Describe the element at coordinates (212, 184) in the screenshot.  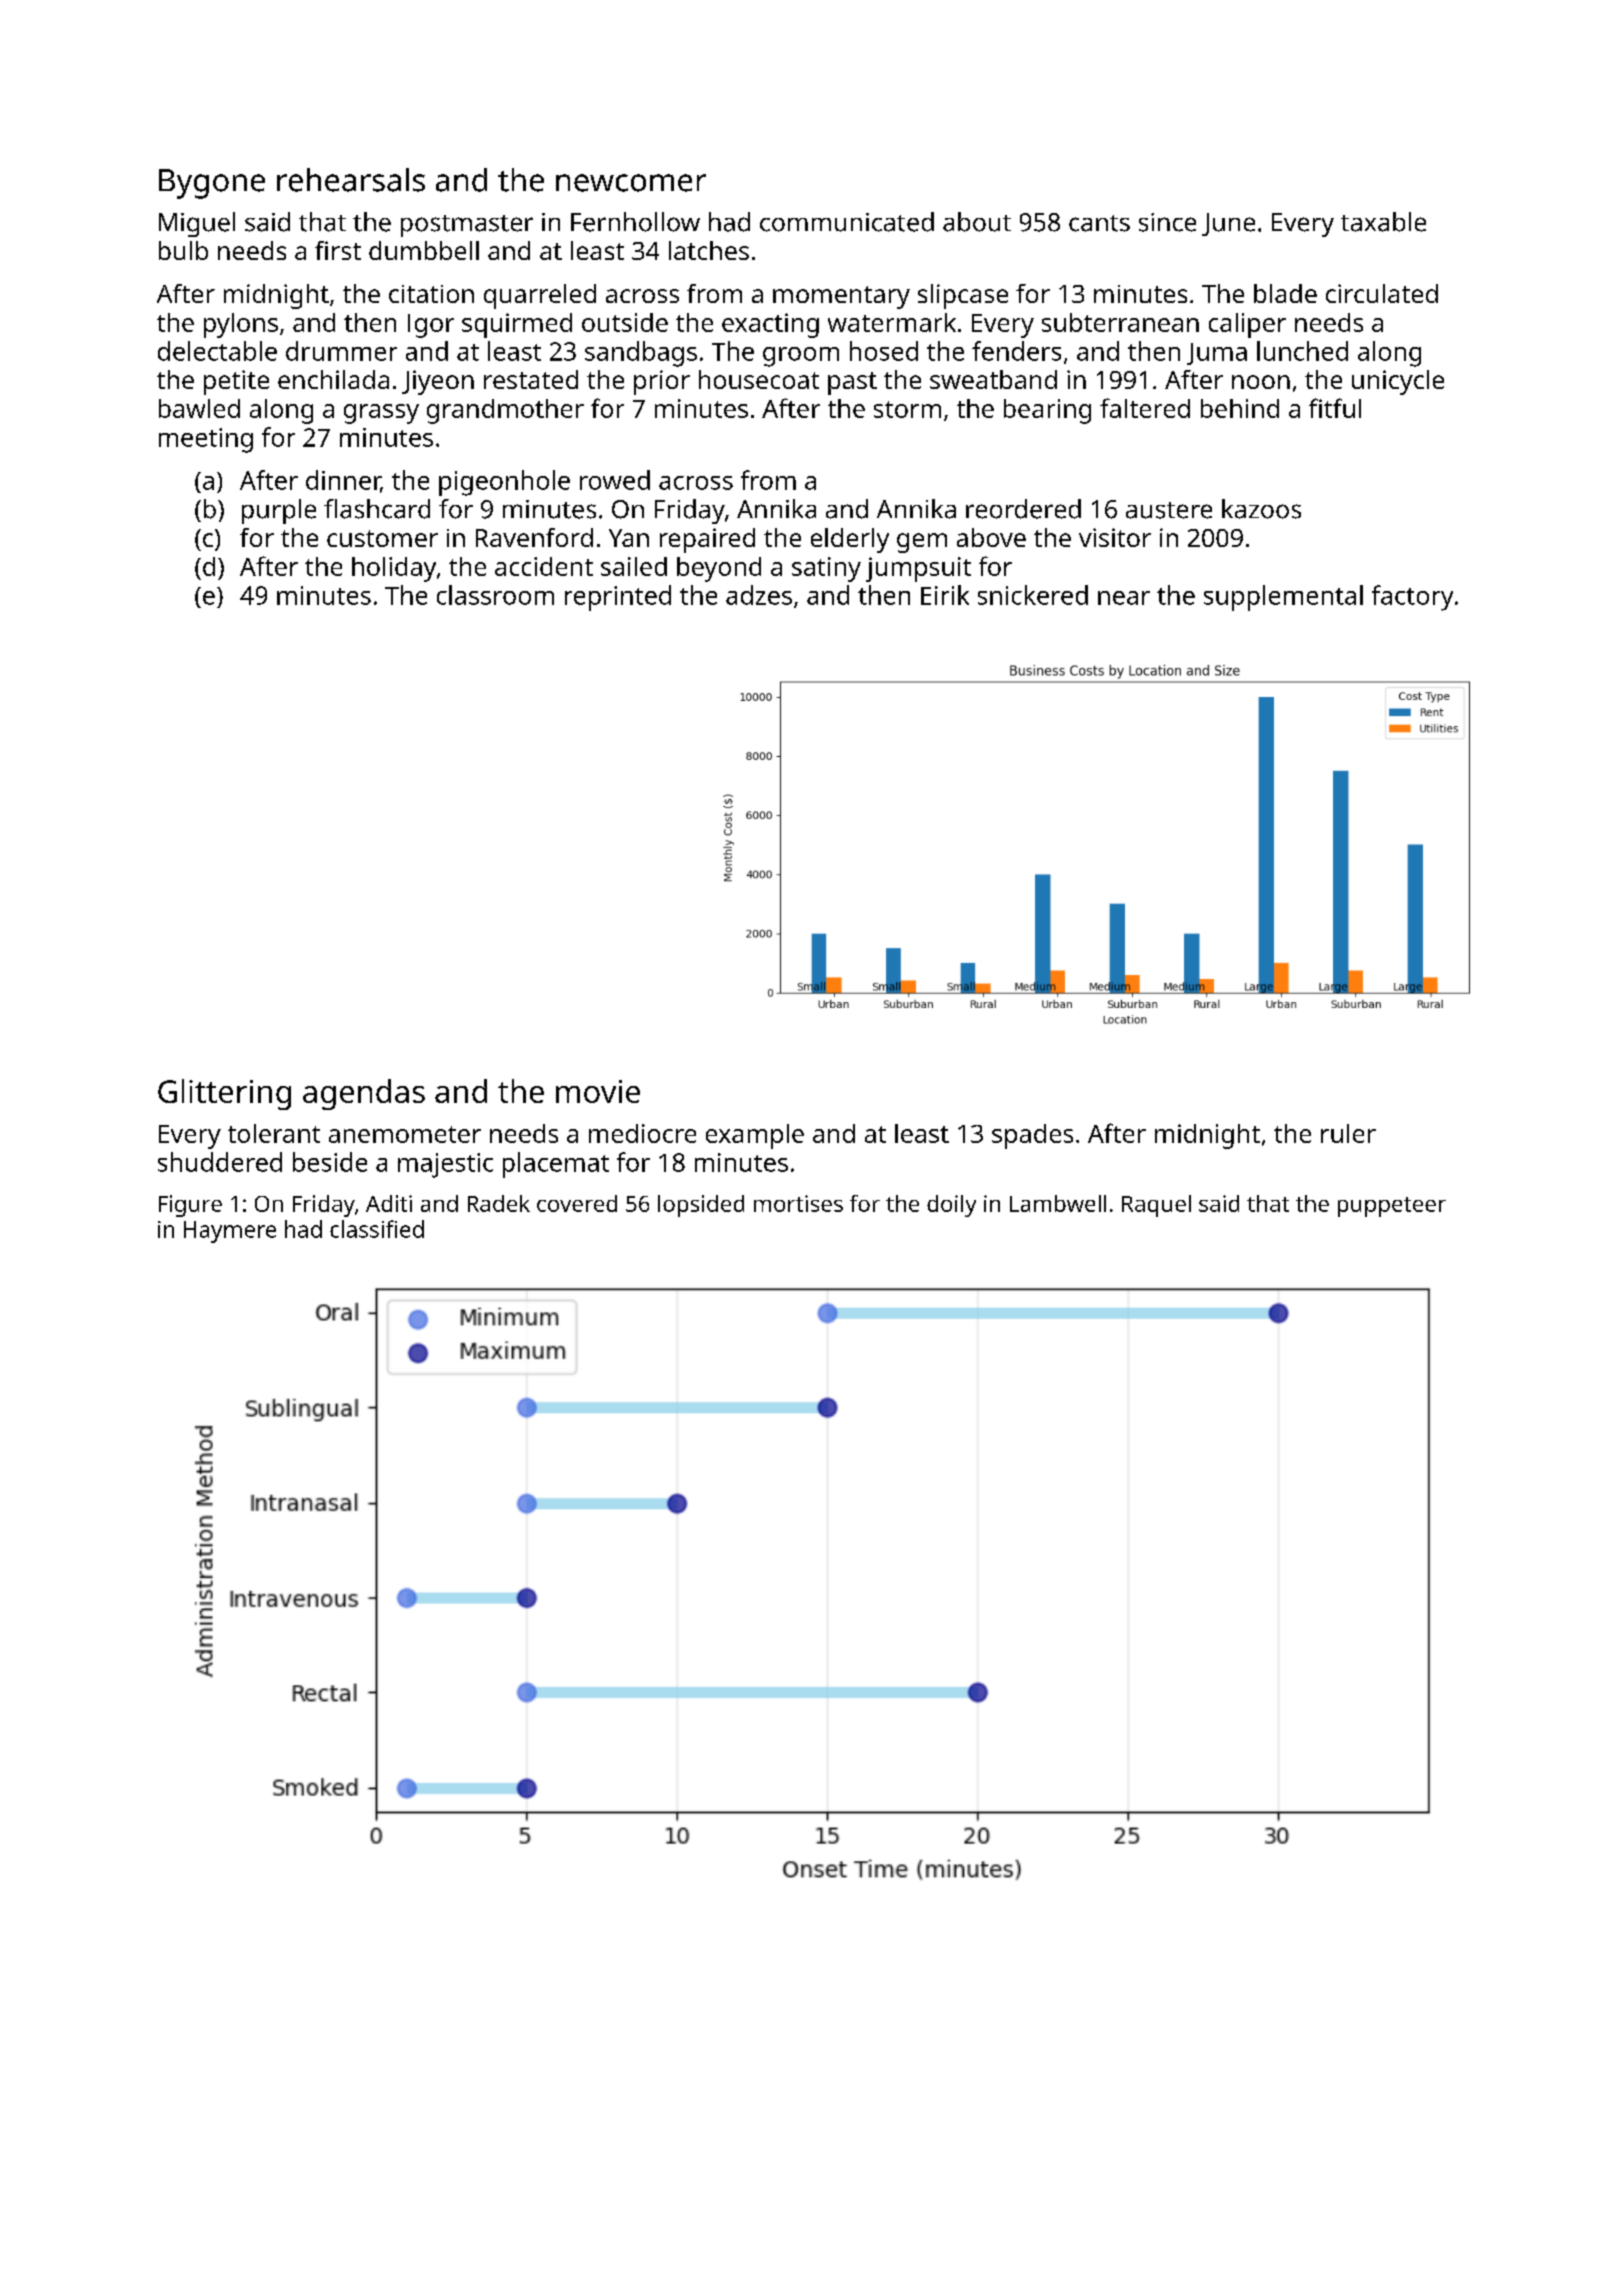
I see `Bygone` at that location.
